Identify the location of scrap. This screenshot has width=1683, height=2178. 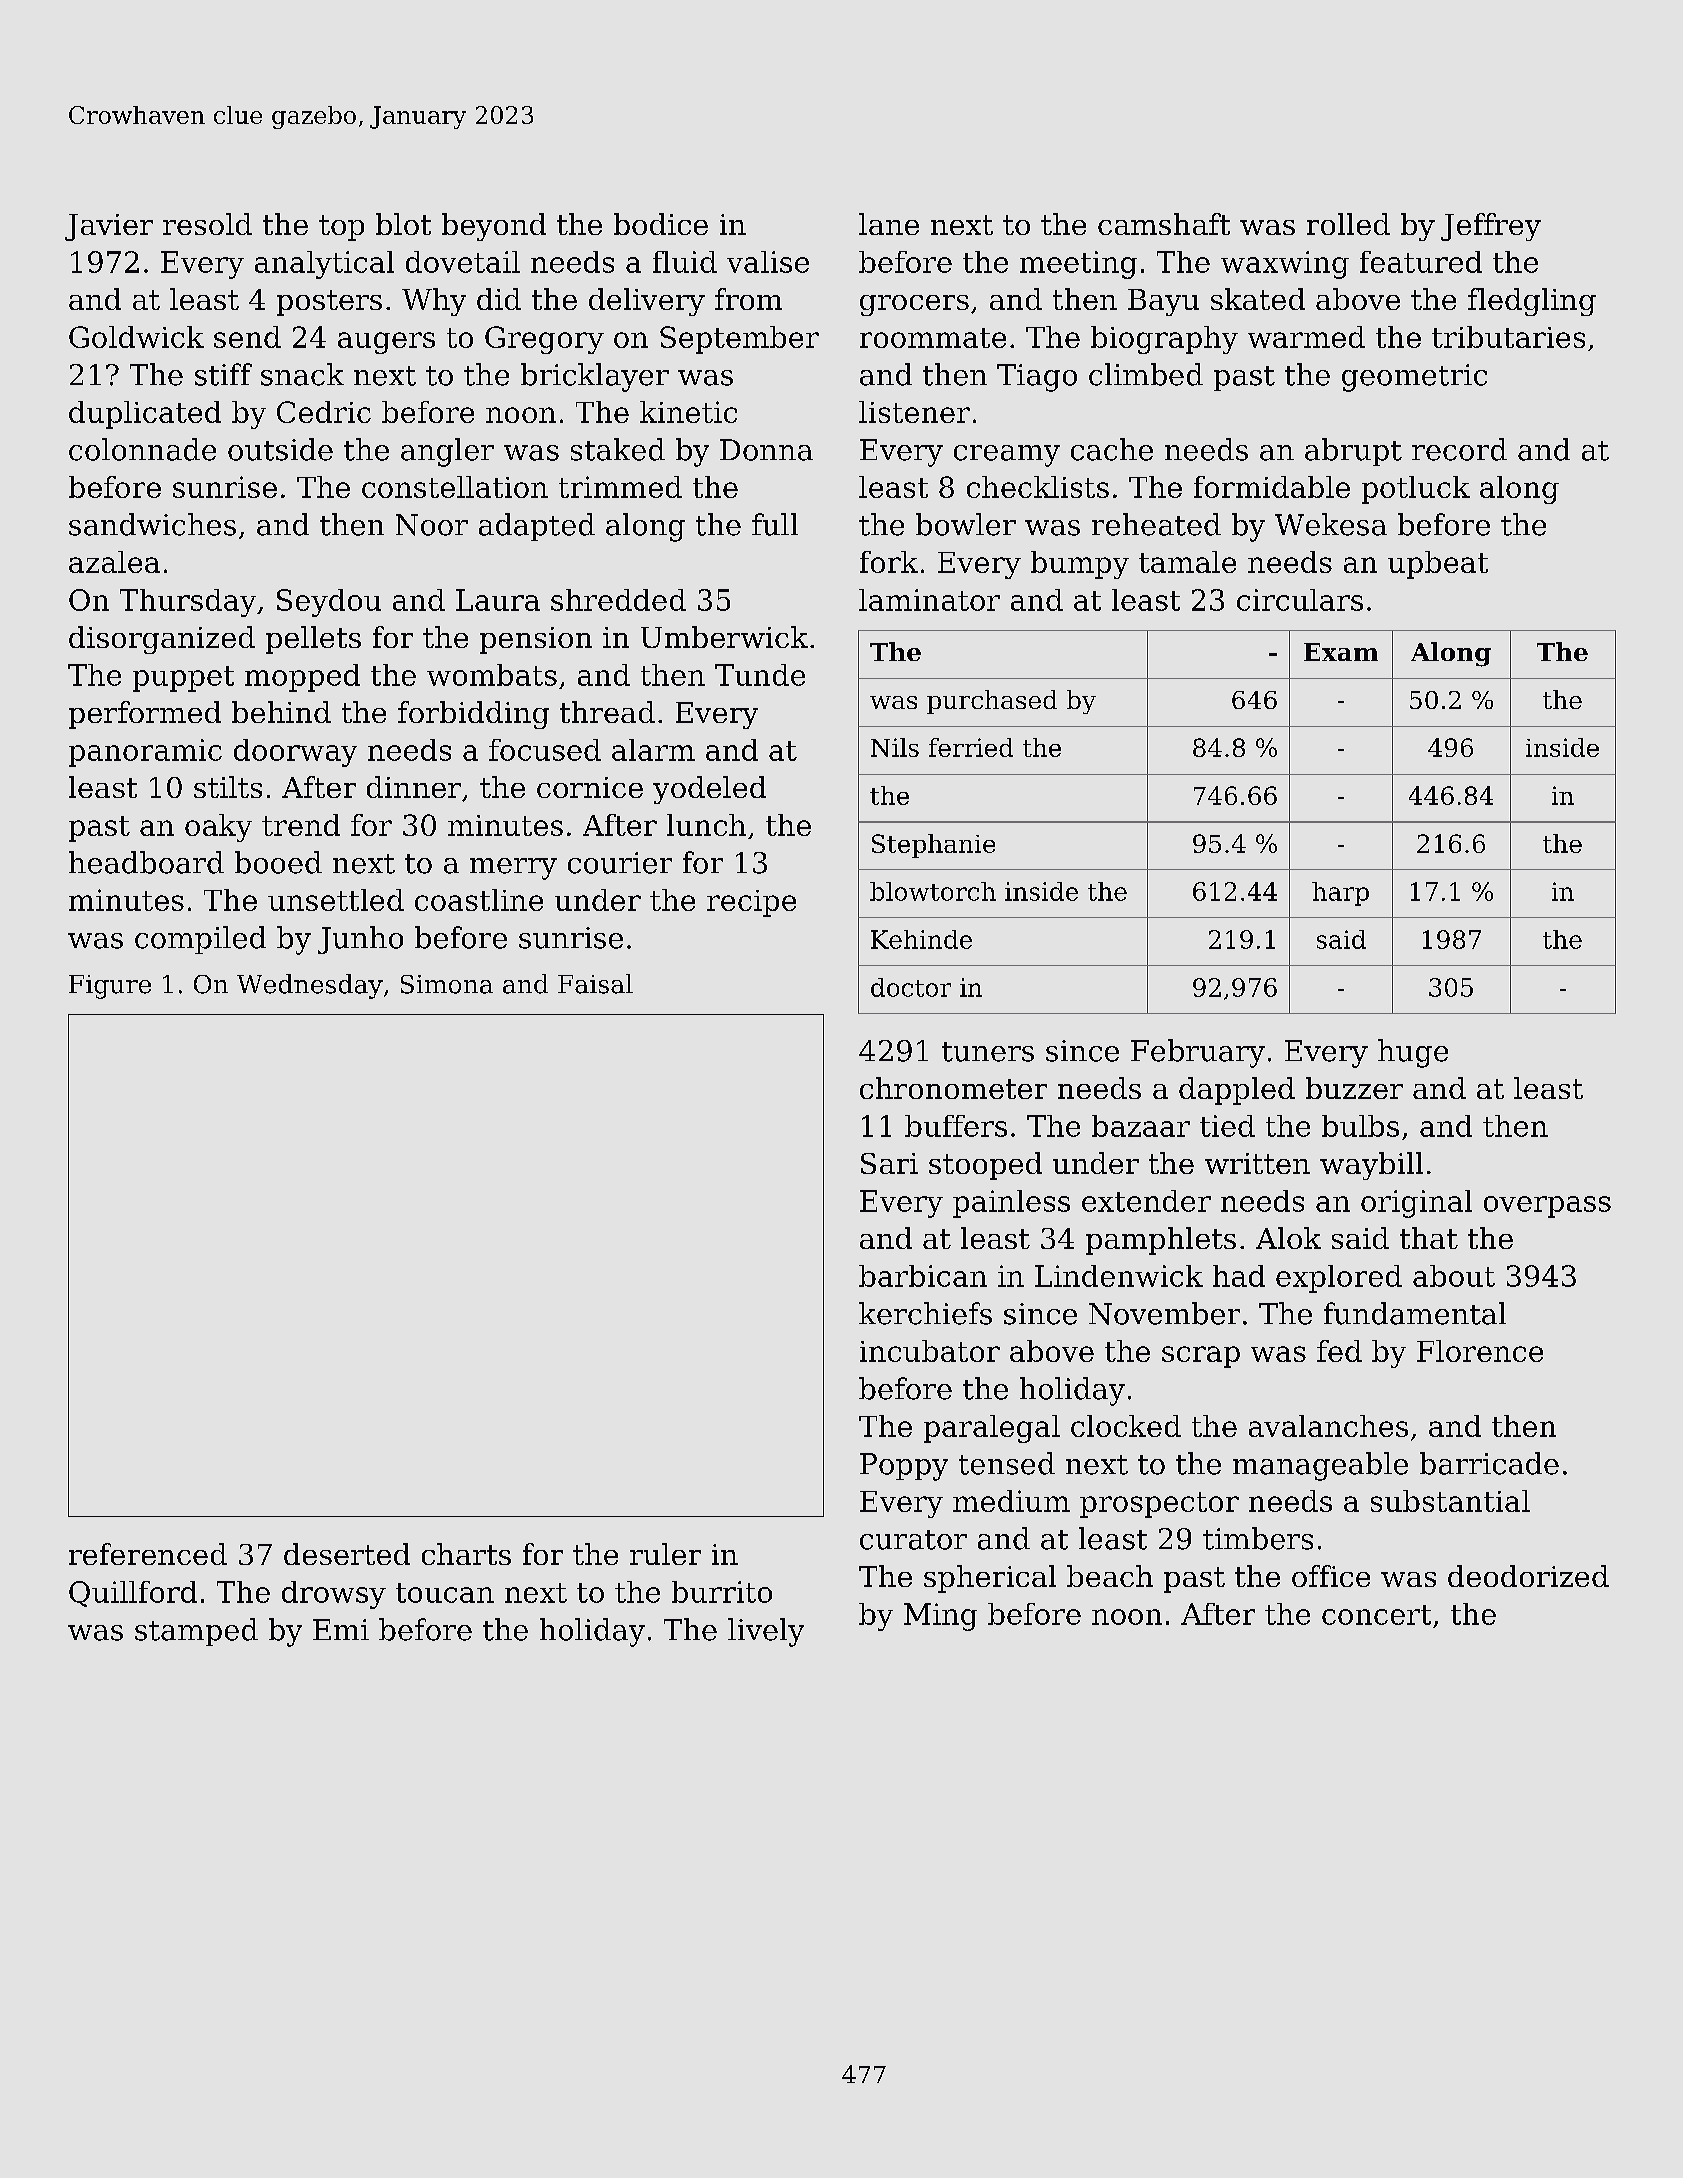
(1201, 1357).
